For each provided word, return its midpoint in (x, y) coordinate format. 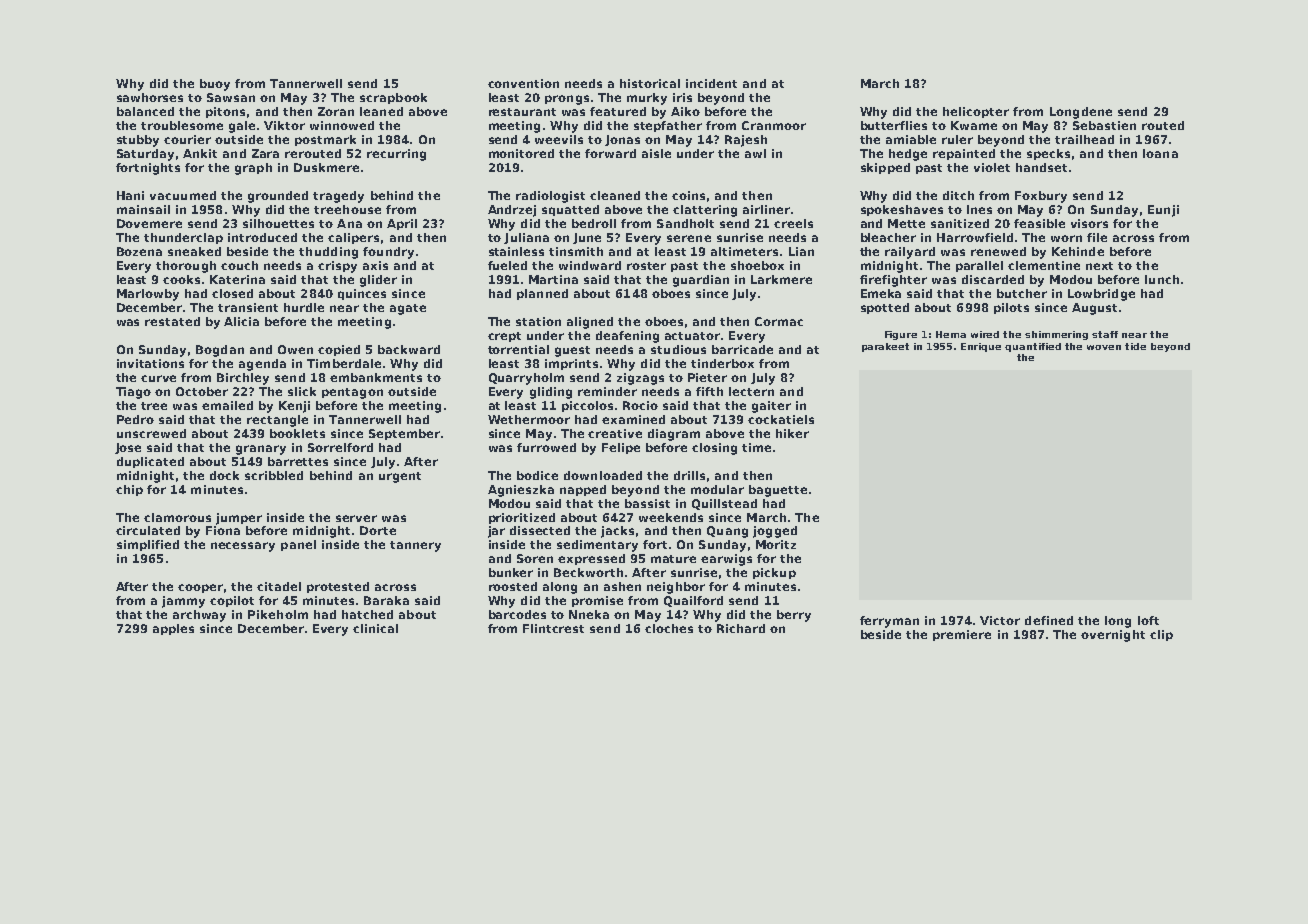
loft (1148, 620)
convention (523, 83)
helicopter (976, 112)
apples (173, 629)
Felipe (621, 448)
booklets (297, 433)
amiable (911, 139)
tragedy (338, 197)
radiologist (550, 197)
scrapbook (393, 98)
